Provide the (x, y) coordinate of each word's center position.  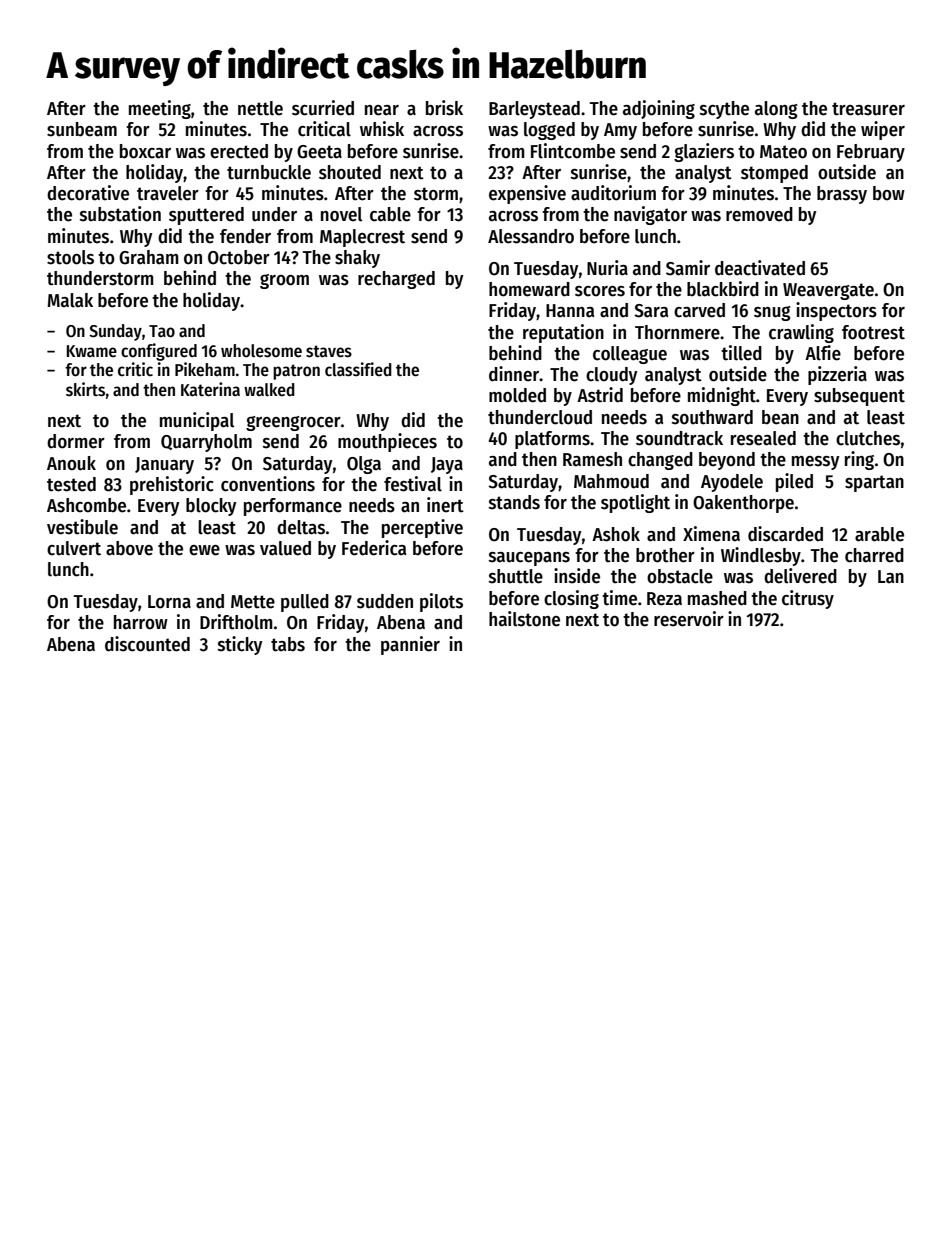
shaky (357, 259)
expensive (527, 194)
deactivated (760, 268)
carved (699, 310)
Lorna (169, 602)
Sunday (115, 332)
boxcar (145, 151)
